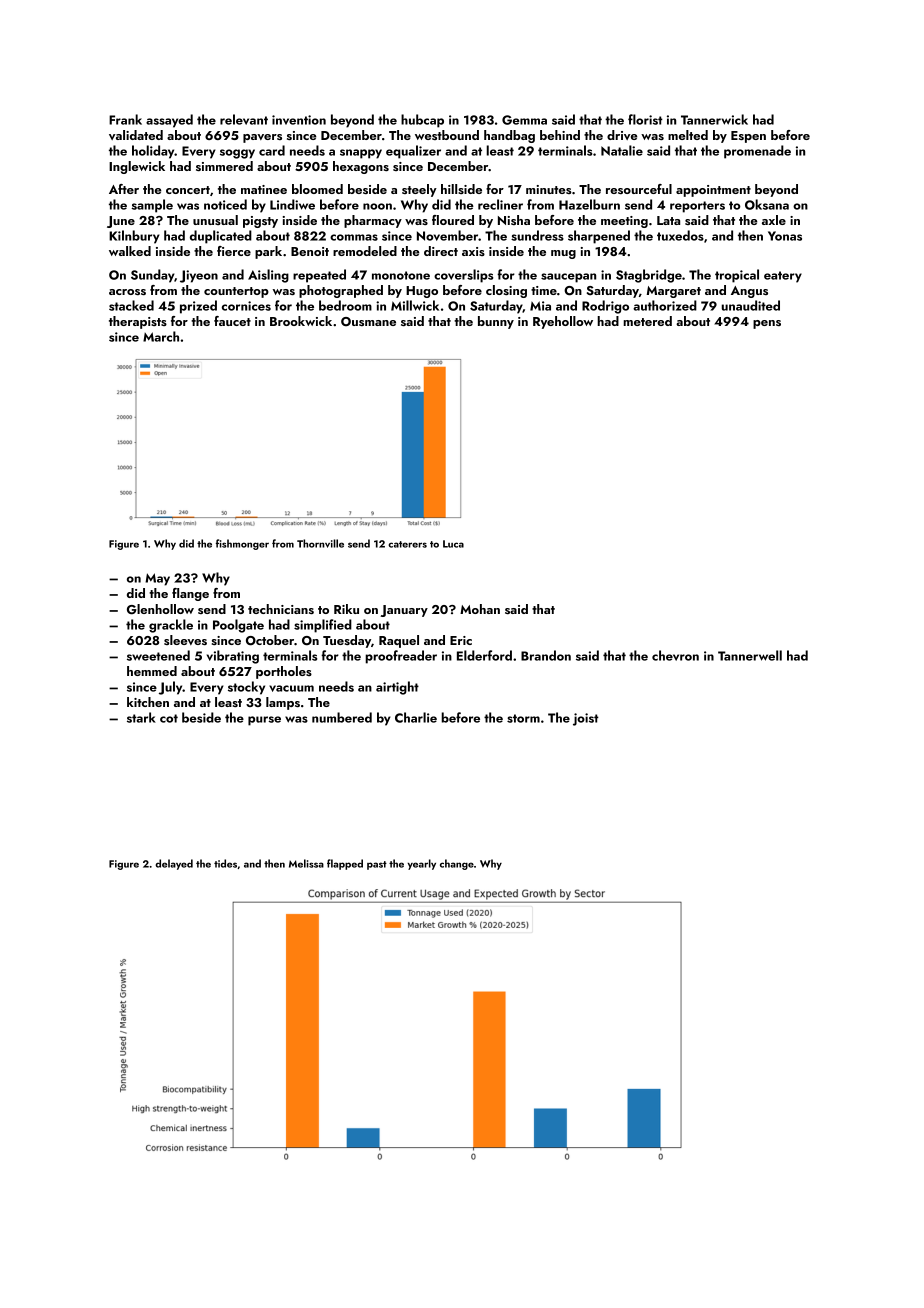 The height and width of the screenshot is (1308, 924). I want to click on pens, so click(767, 324).
